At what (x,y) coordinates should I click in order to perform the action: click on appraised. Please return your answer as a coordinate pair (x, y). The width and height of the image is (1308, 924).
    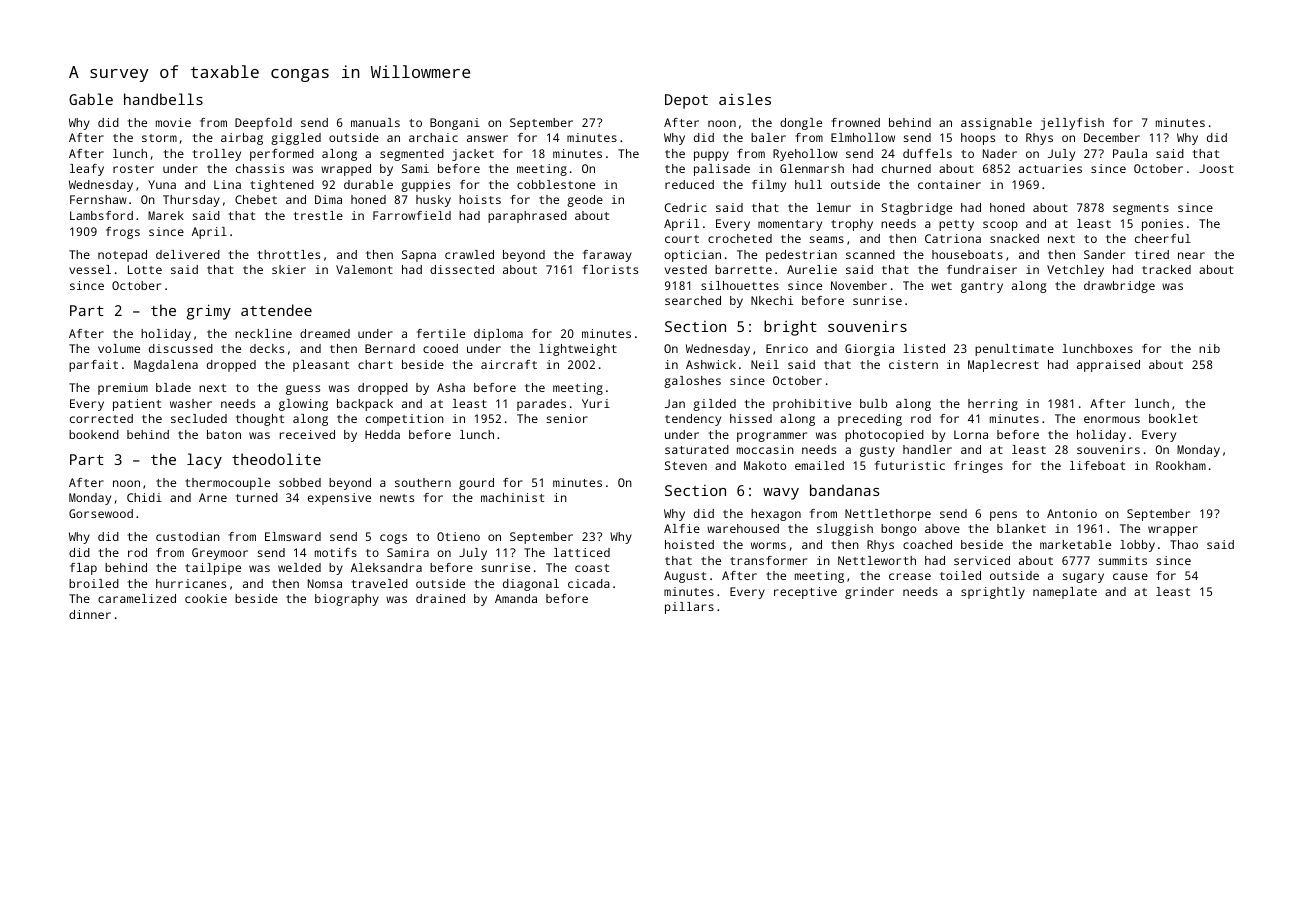
    Looking at the image, I should click on (1108, 366).
